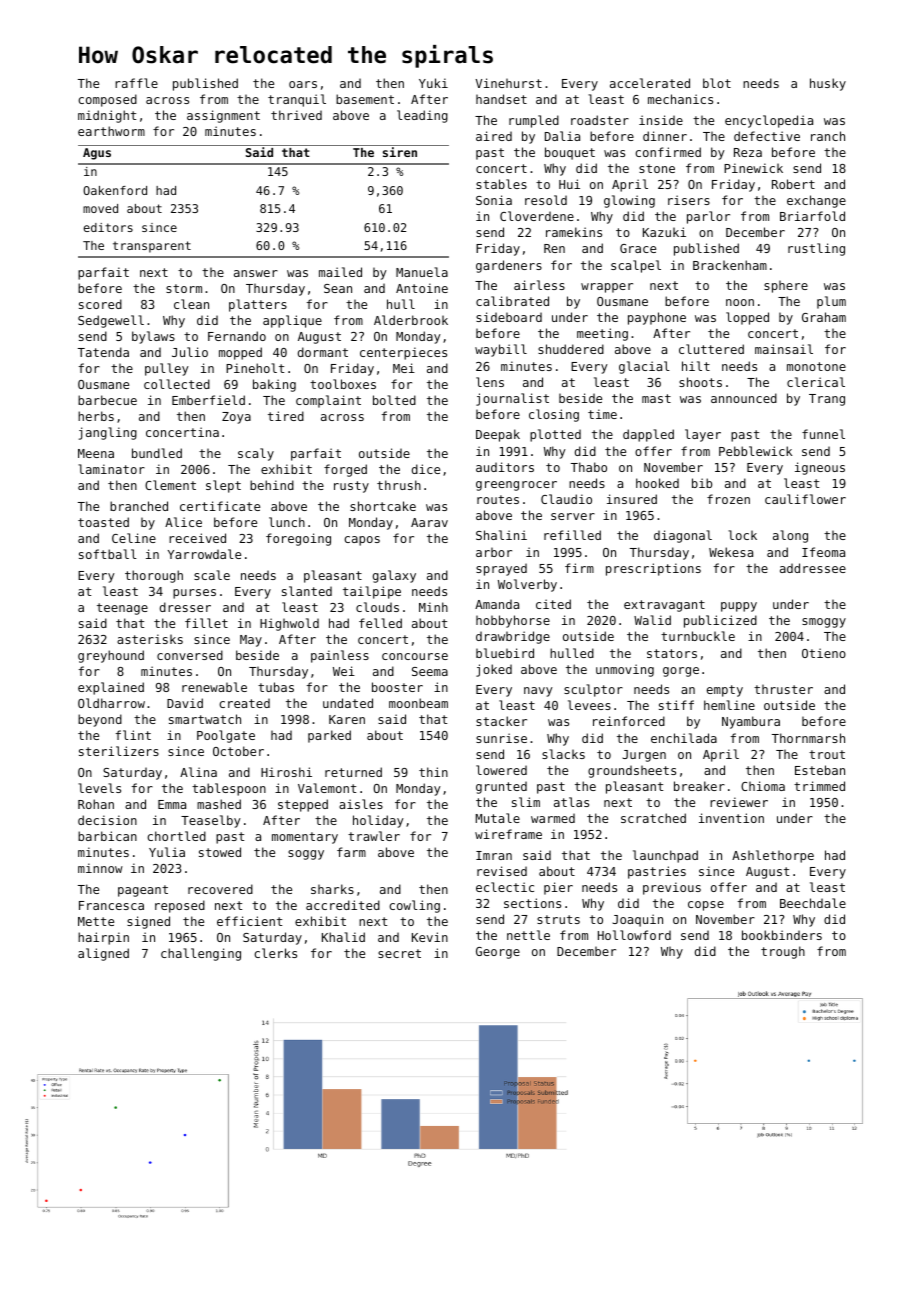 This image has height=1308, width=924. What do you see at coordinates (103, 938) in the image?
I see `hairpin` at bounding box center [103, 938].
